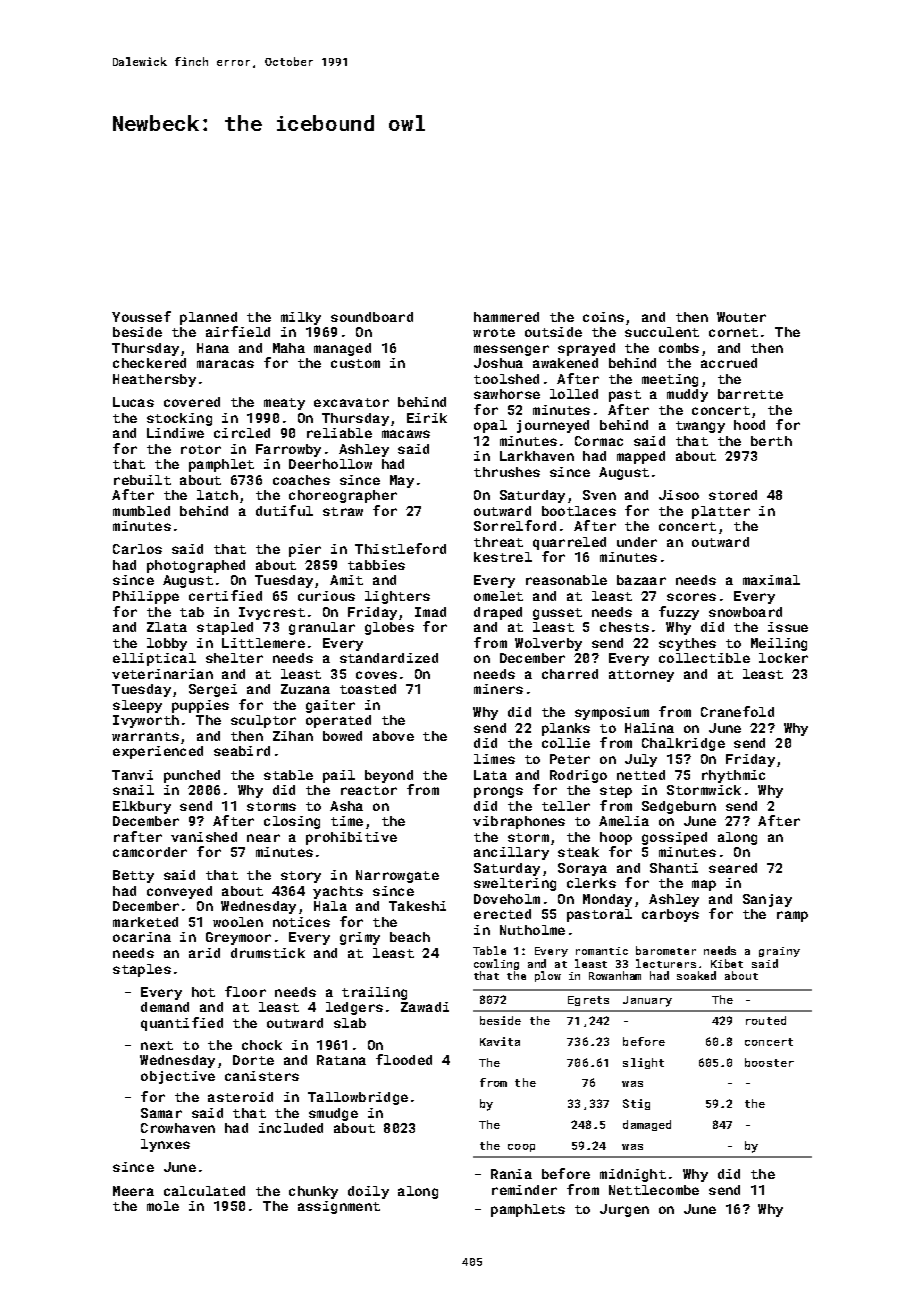 This screenshot has width=924, height=1308. Describe the element at coordinates (322, 628) in the screenshot. I see `granular` at that location.
